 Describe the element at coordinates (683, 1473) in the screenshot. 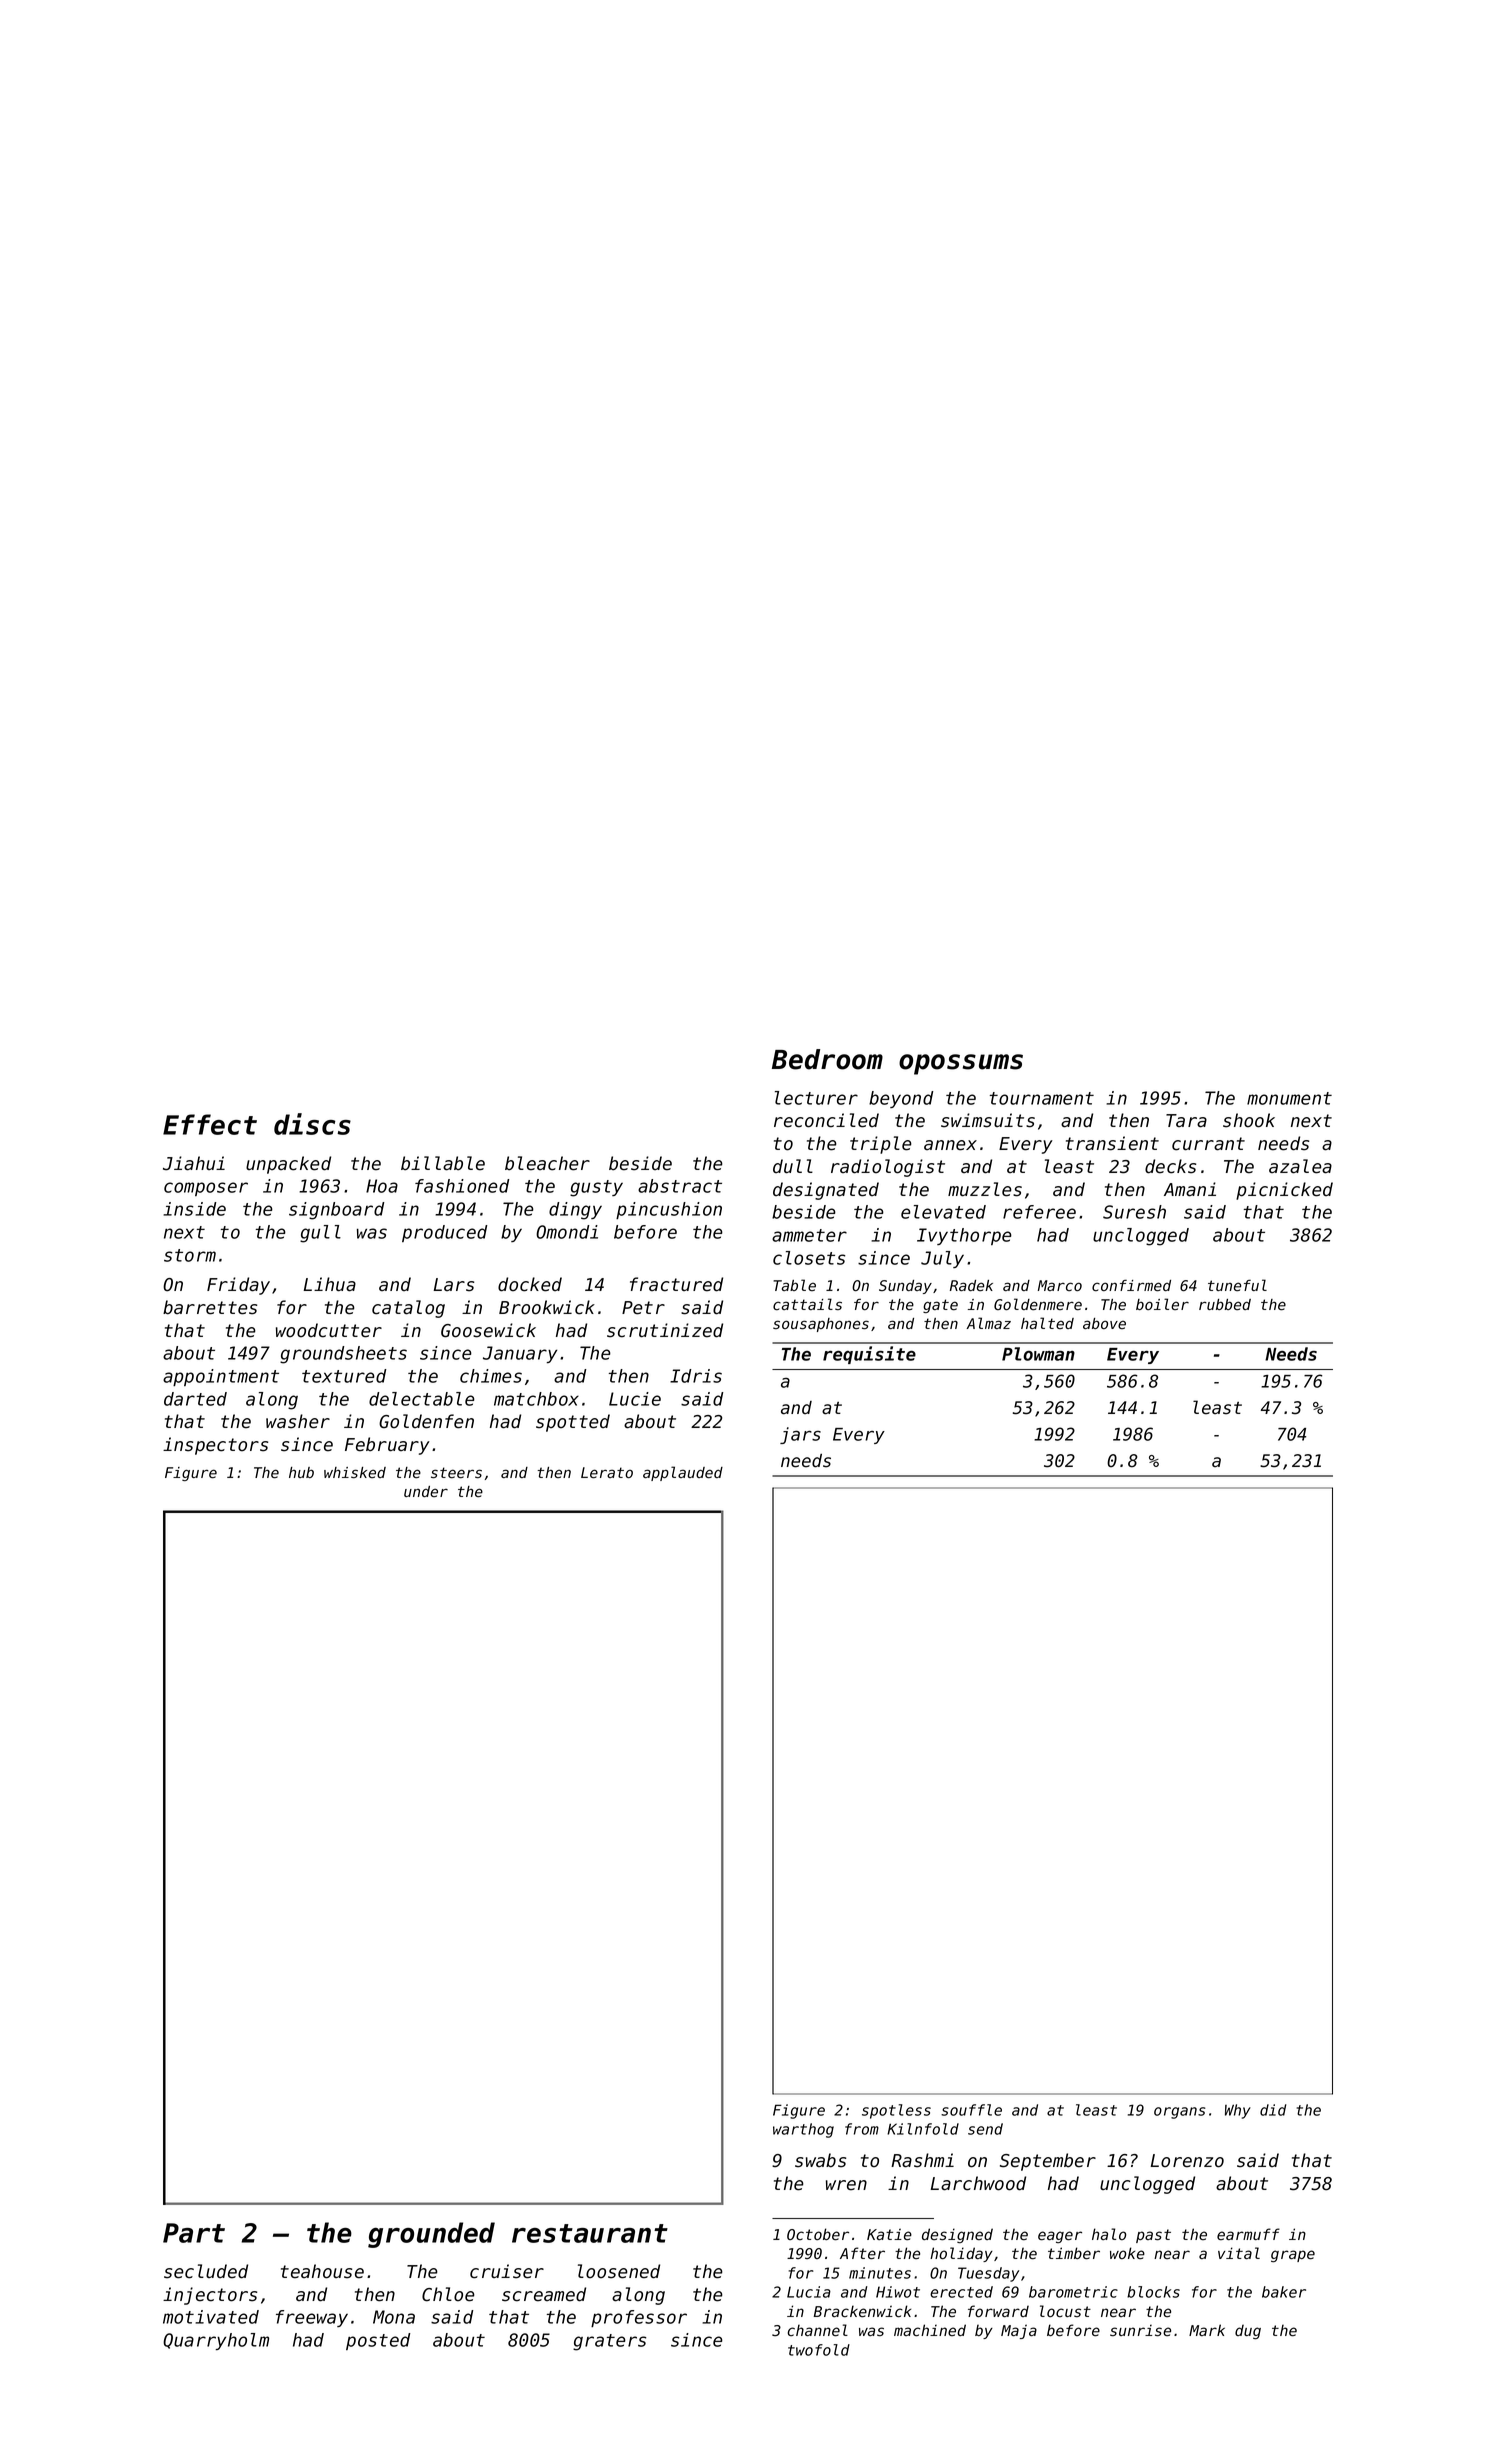

I see `applauded` at that location.
